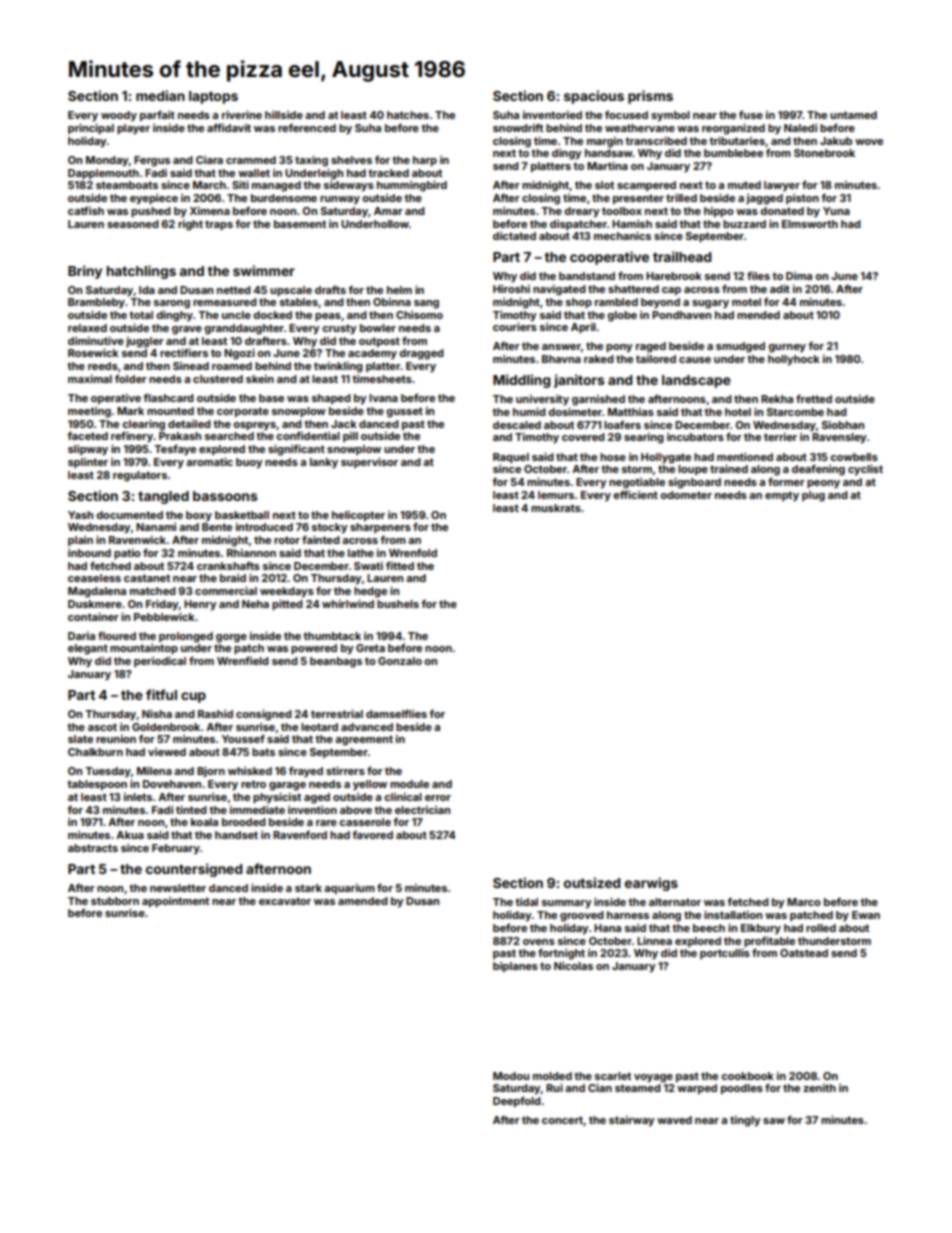  I want to click on concert, so click(563, 1121).
